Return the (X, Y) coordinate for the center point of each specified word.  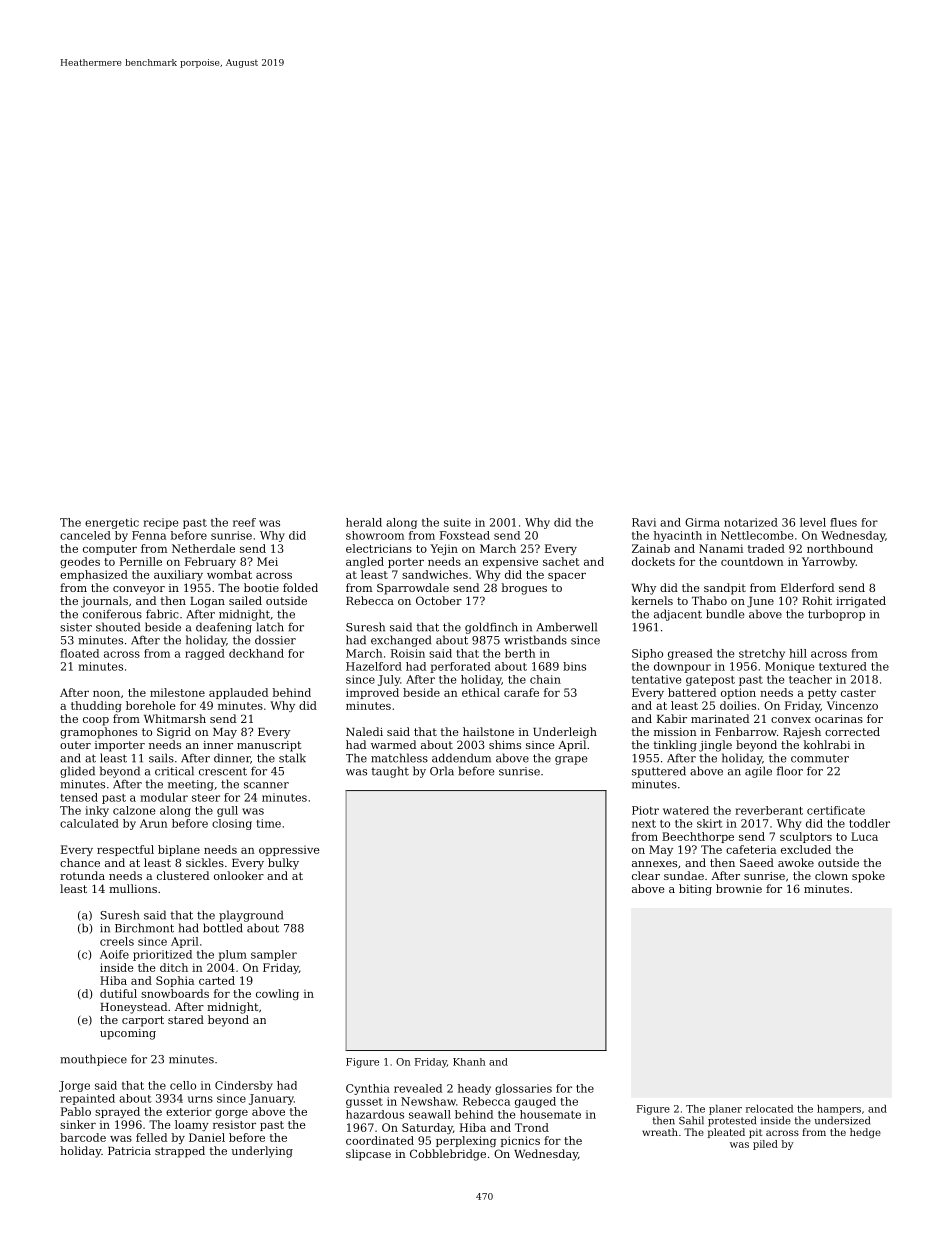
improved (372, 693)
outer (75, 745)
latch (270, 627)
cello (183, 1085)
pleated (726, 1133)
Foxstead (465, 535)
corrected (852, 731)
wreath (660, 1132)
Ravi (644, 522)
